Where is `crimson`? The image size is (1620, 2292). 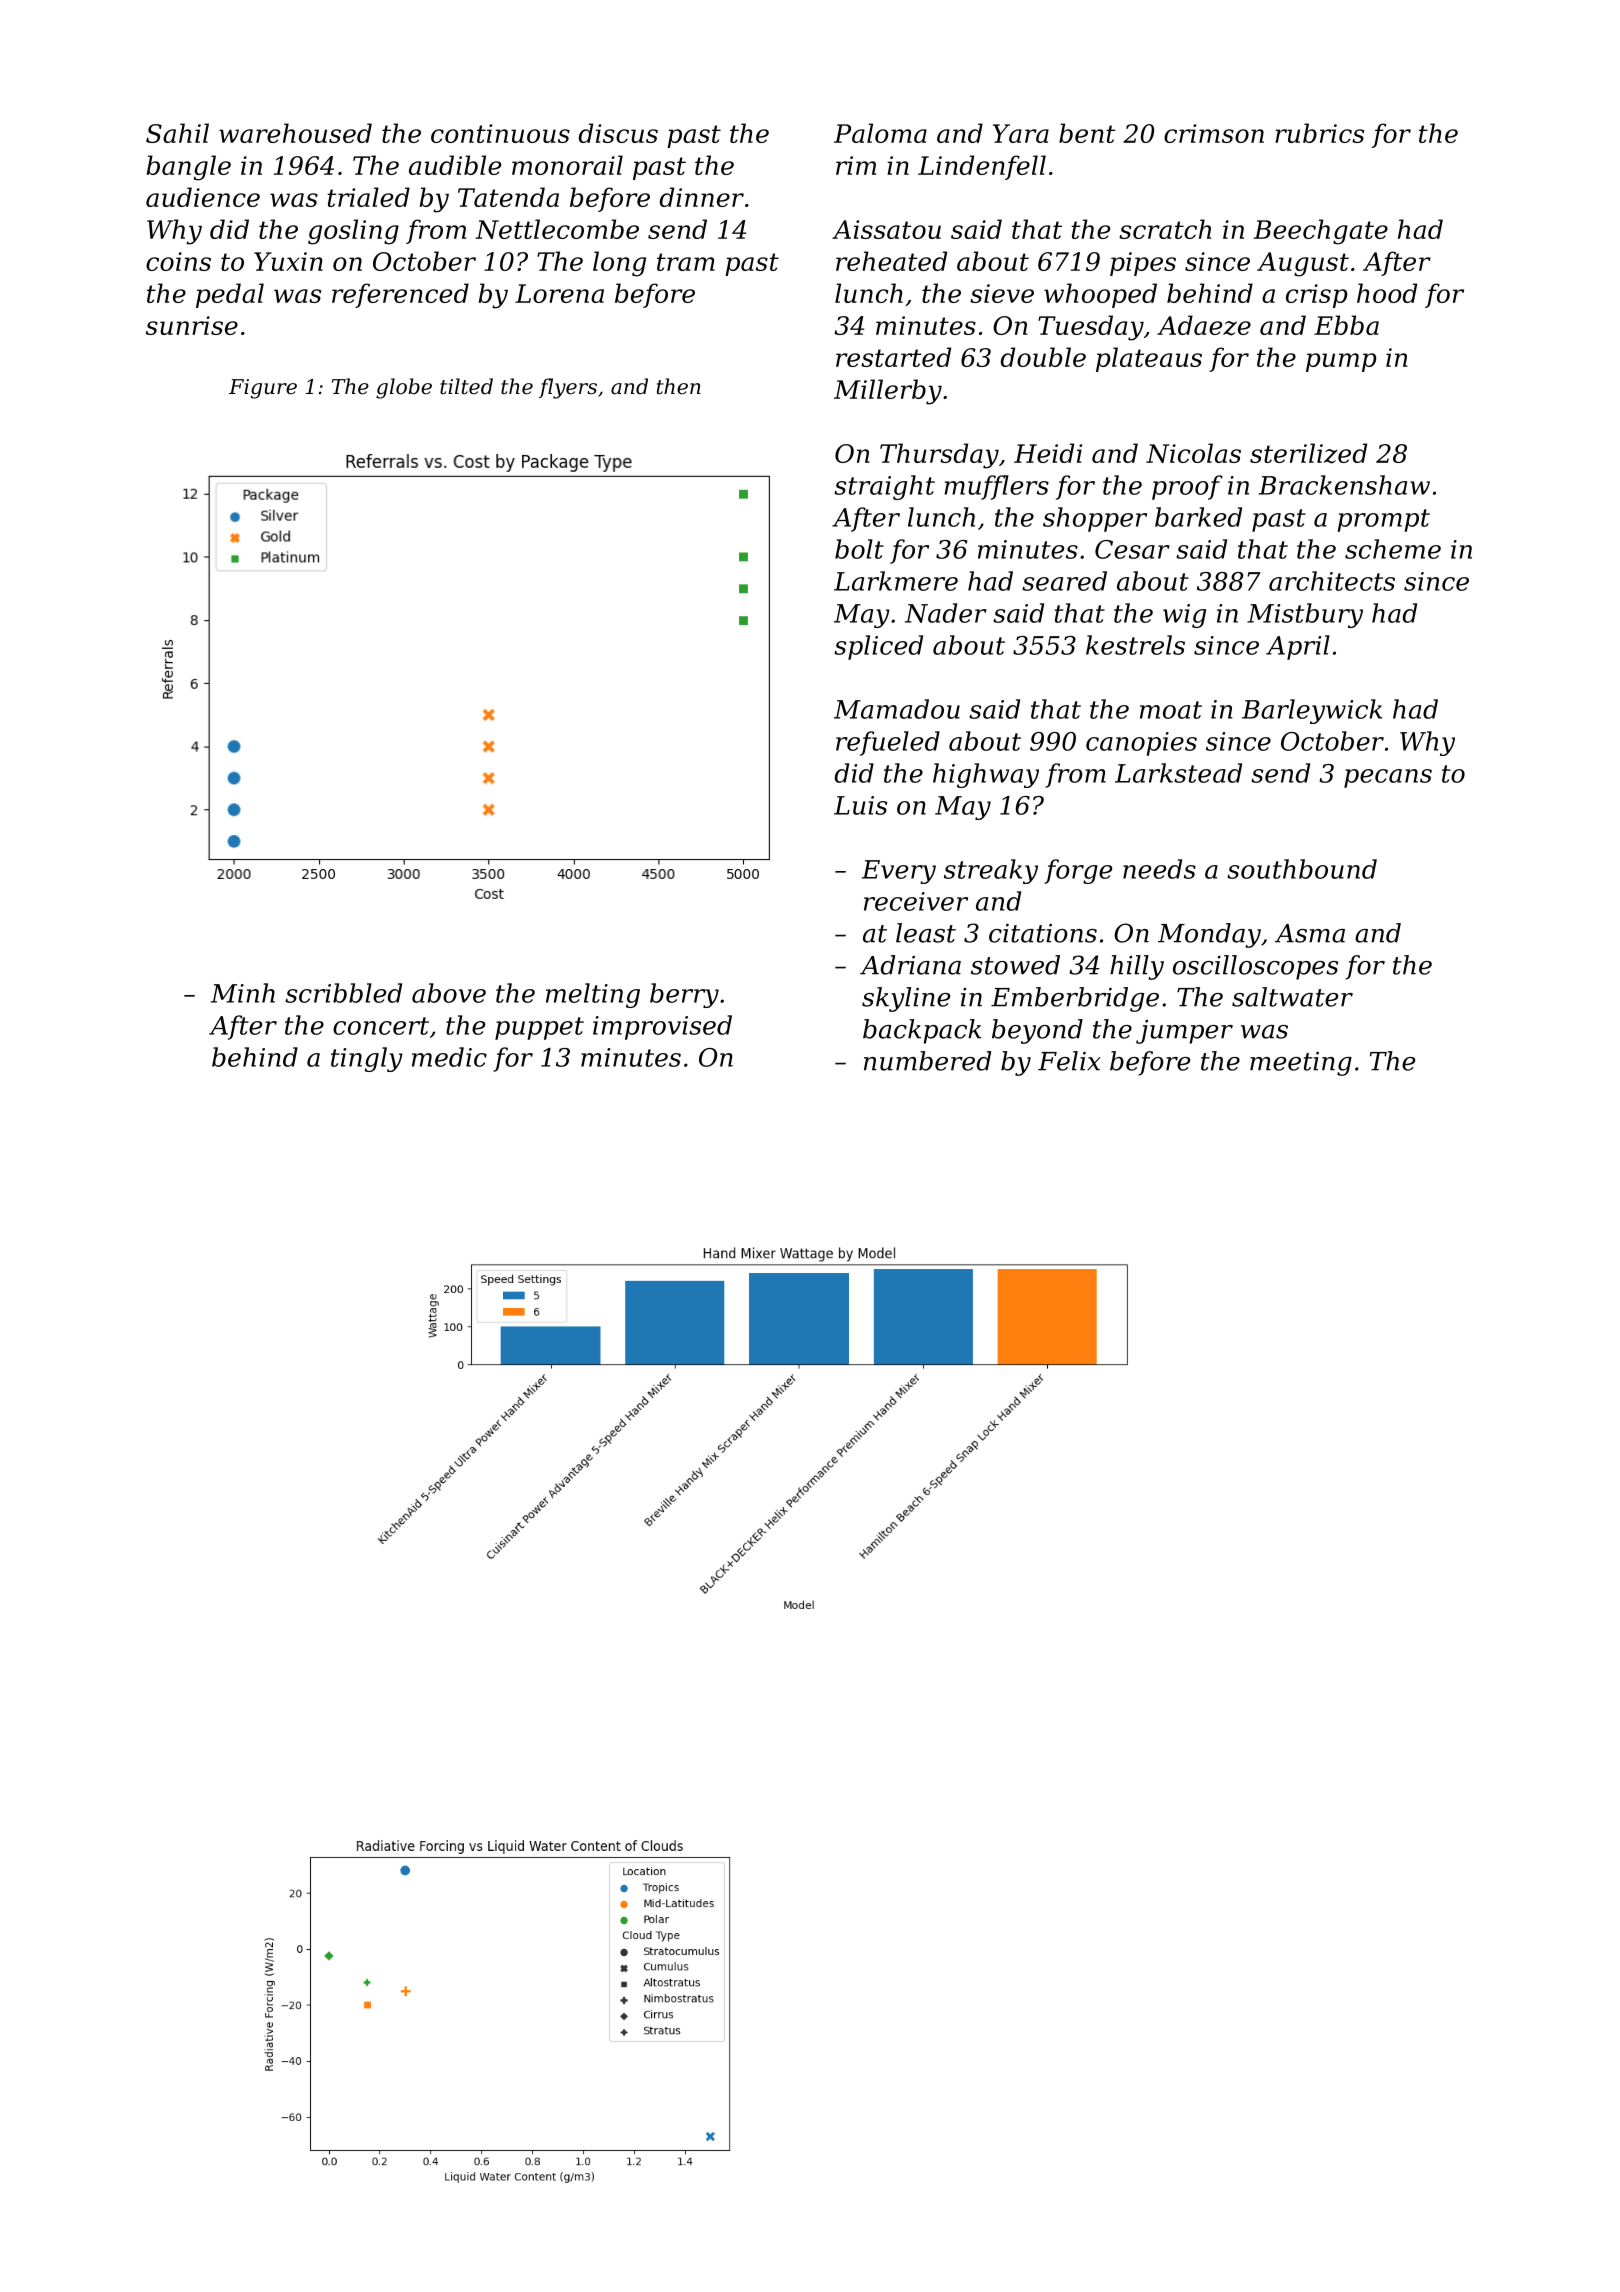
crimson is located at coordinates (1214, 133).
